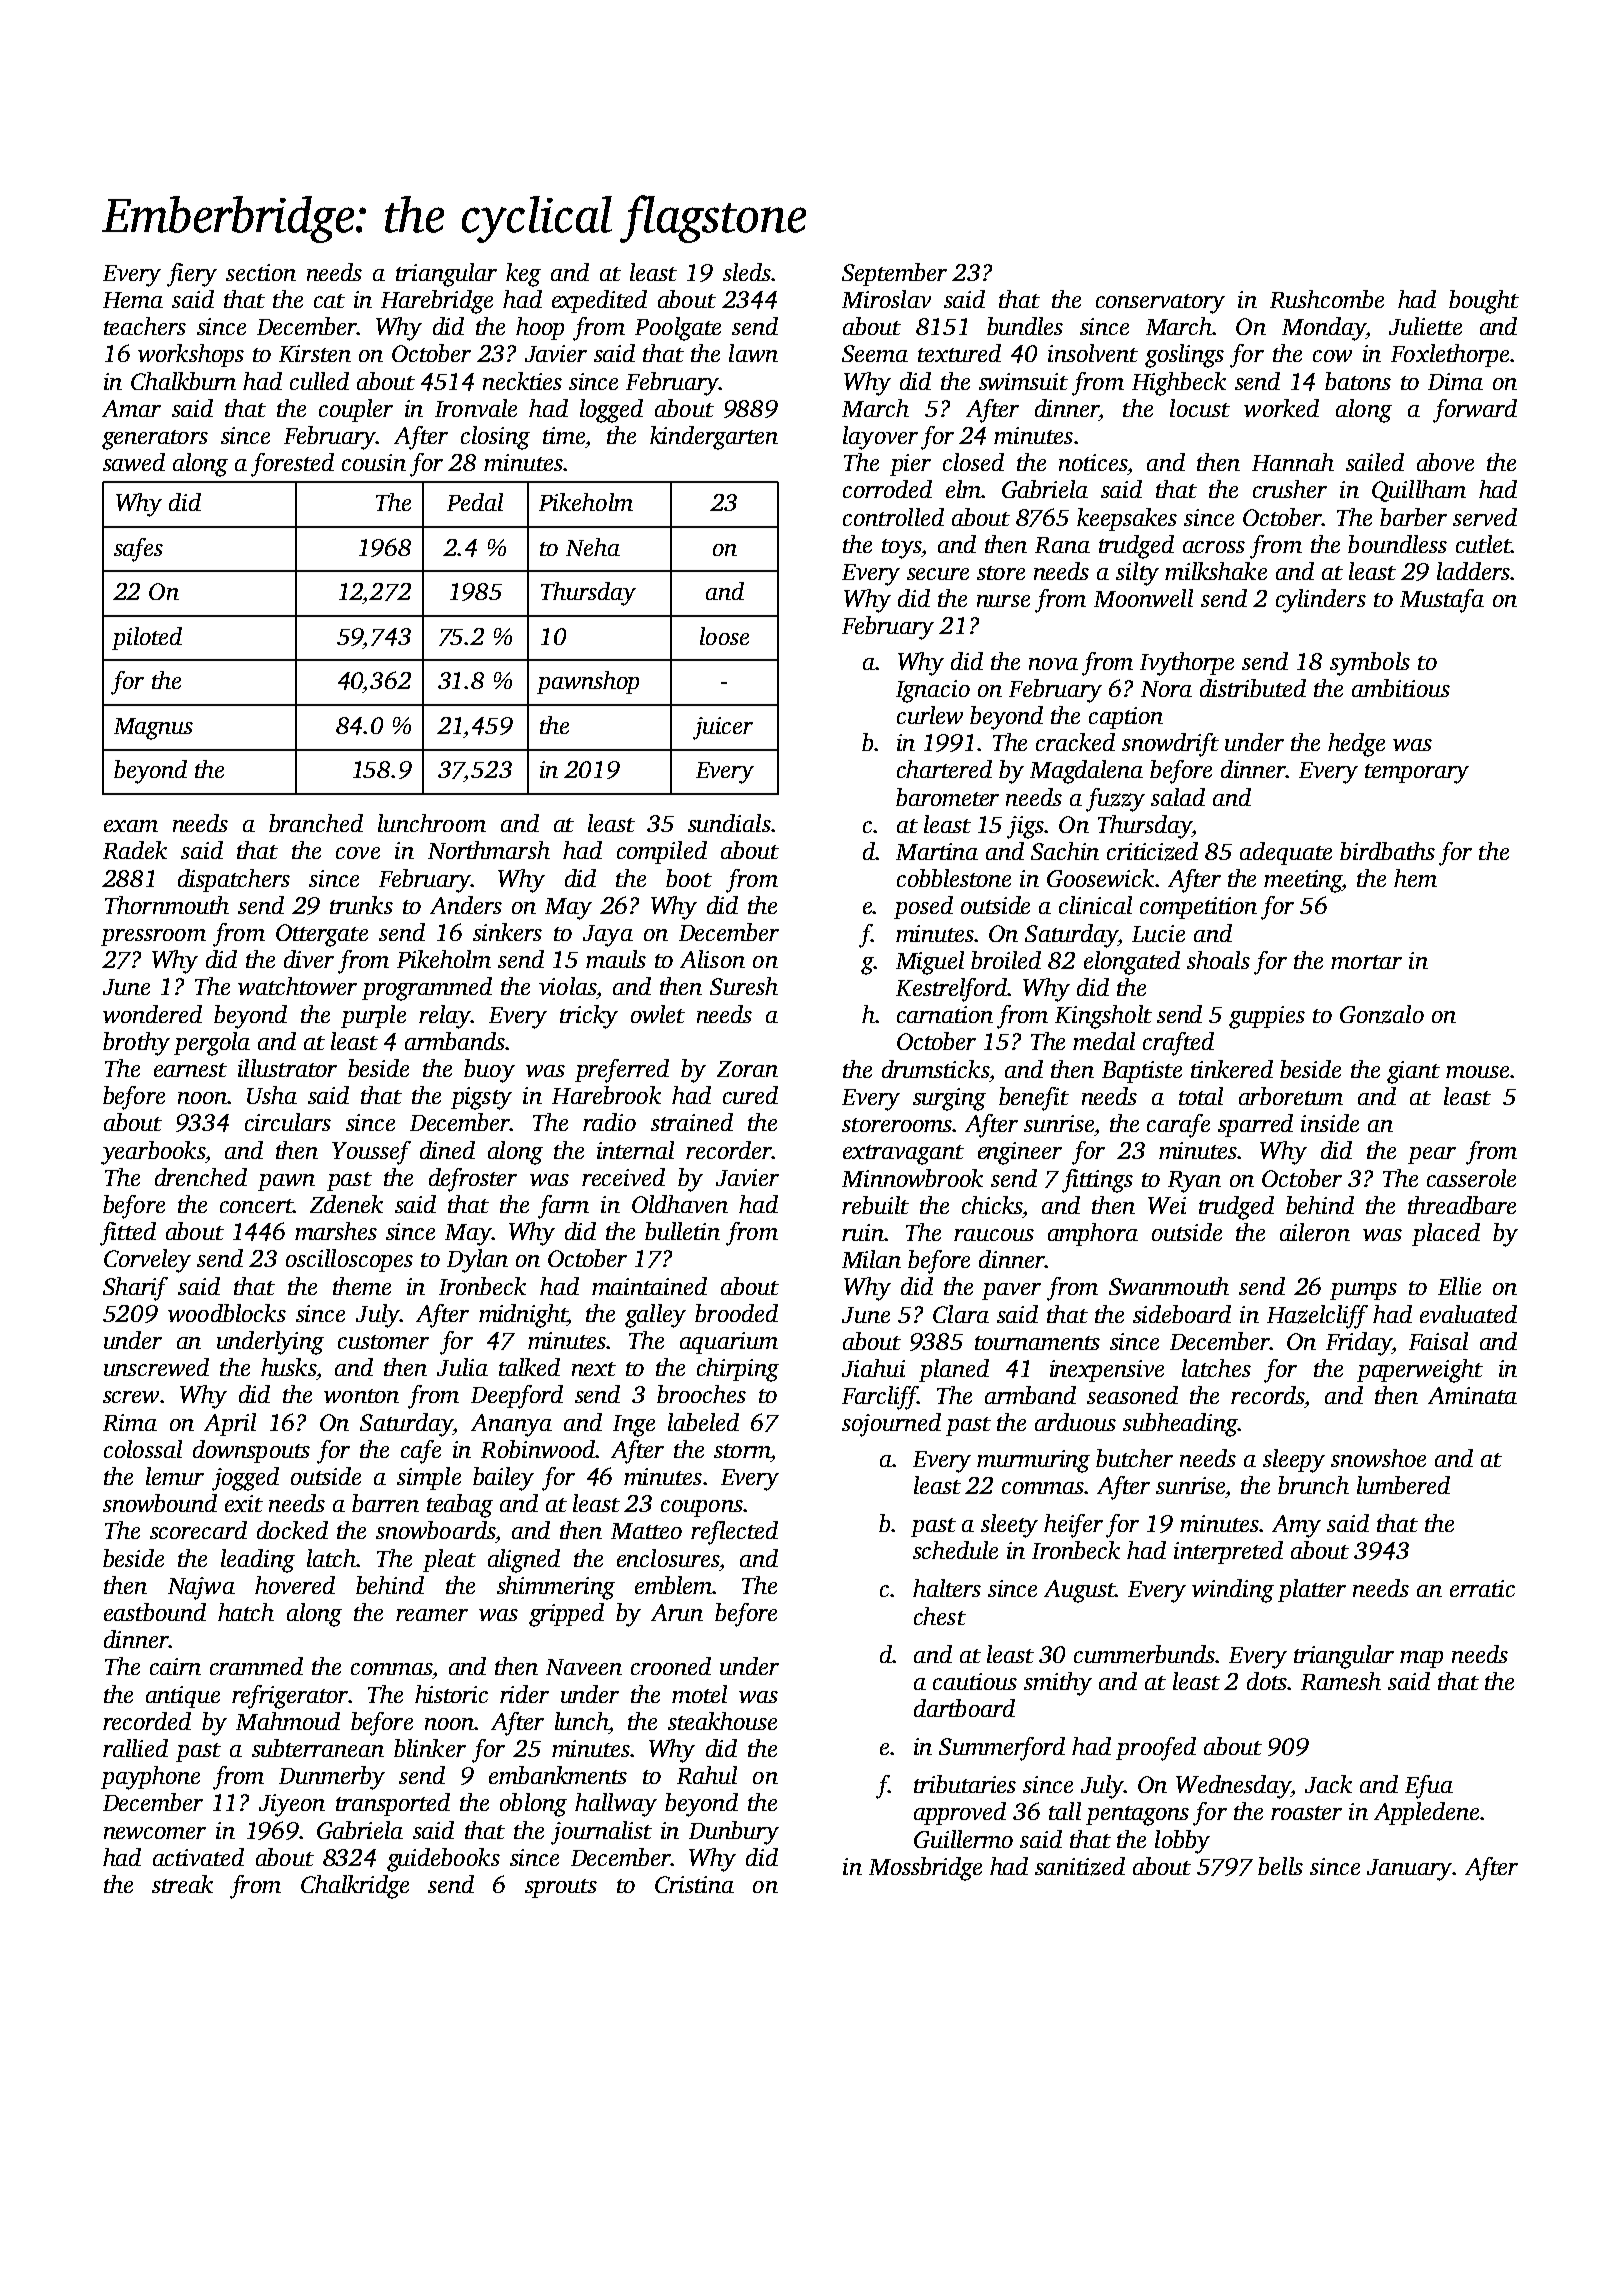 This page has height=2292, width=1620. What do you see at coordinates (1160, 304) in the page?
I see `conservatory` at bounding box center [1160, 304].
